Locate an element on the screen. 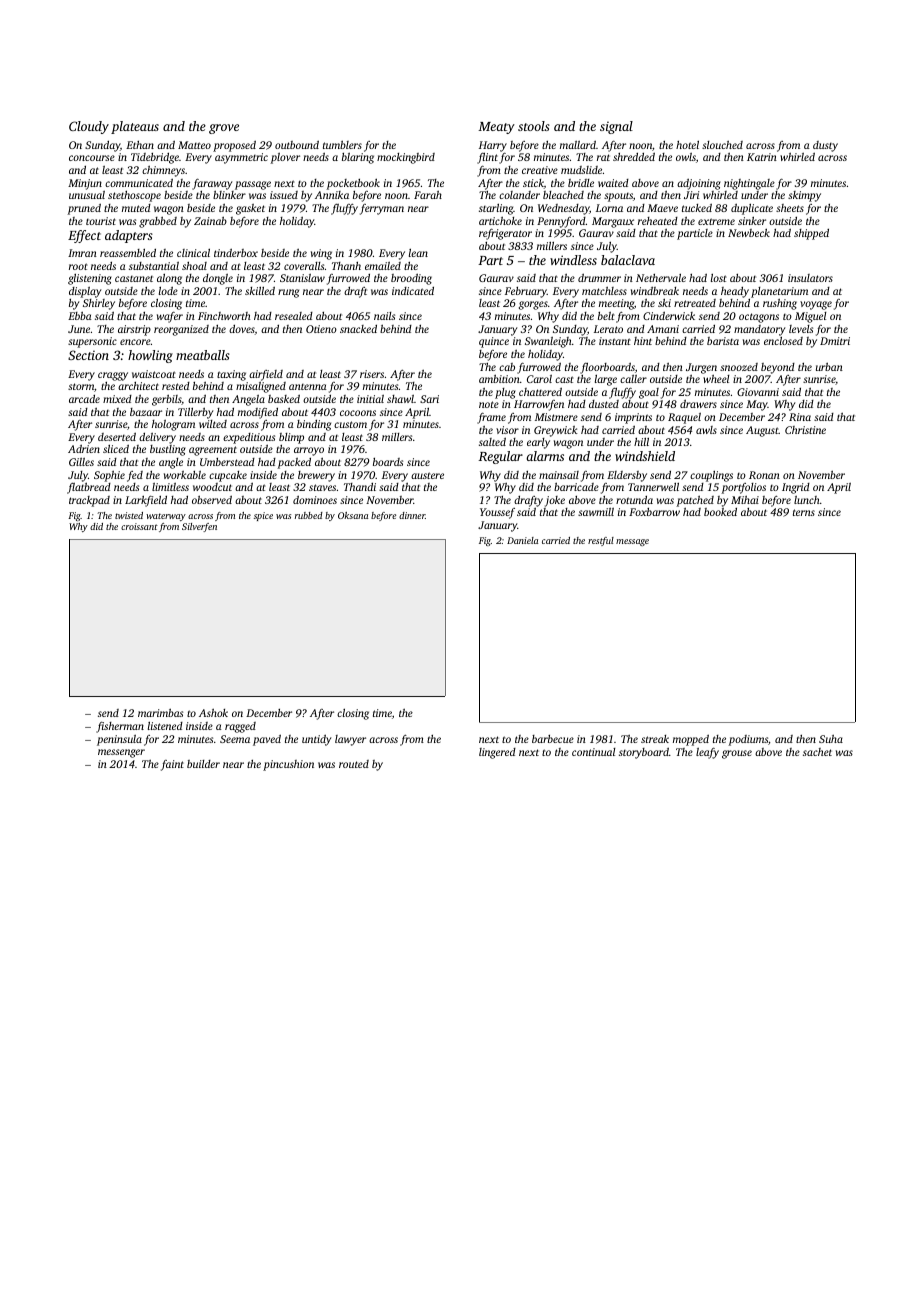 This screenshot has width=924, height=1308. windless is located at coordinates (573, 260).
